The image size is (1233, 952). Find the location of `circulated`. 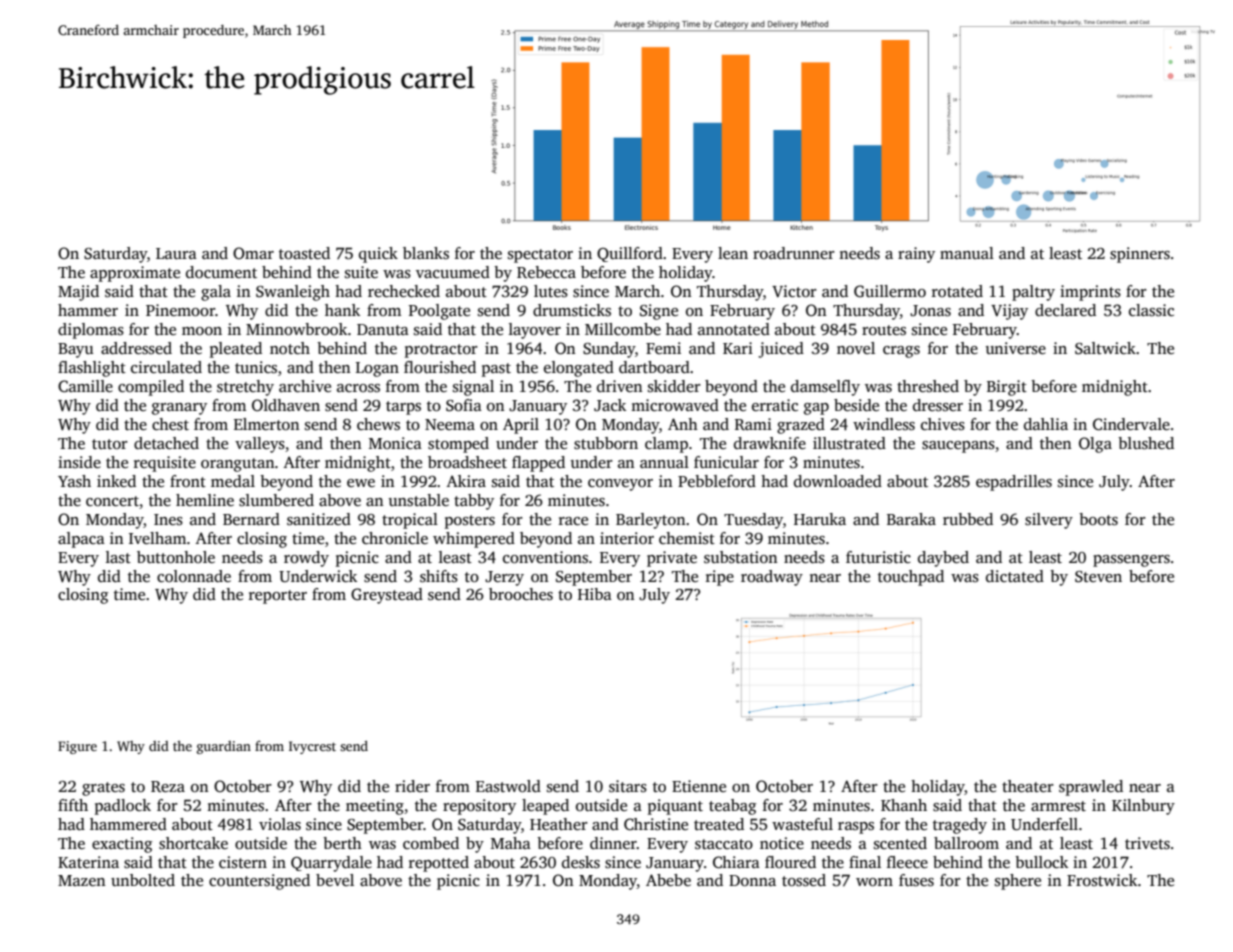

circulated is located at coordinates (166, 367).
